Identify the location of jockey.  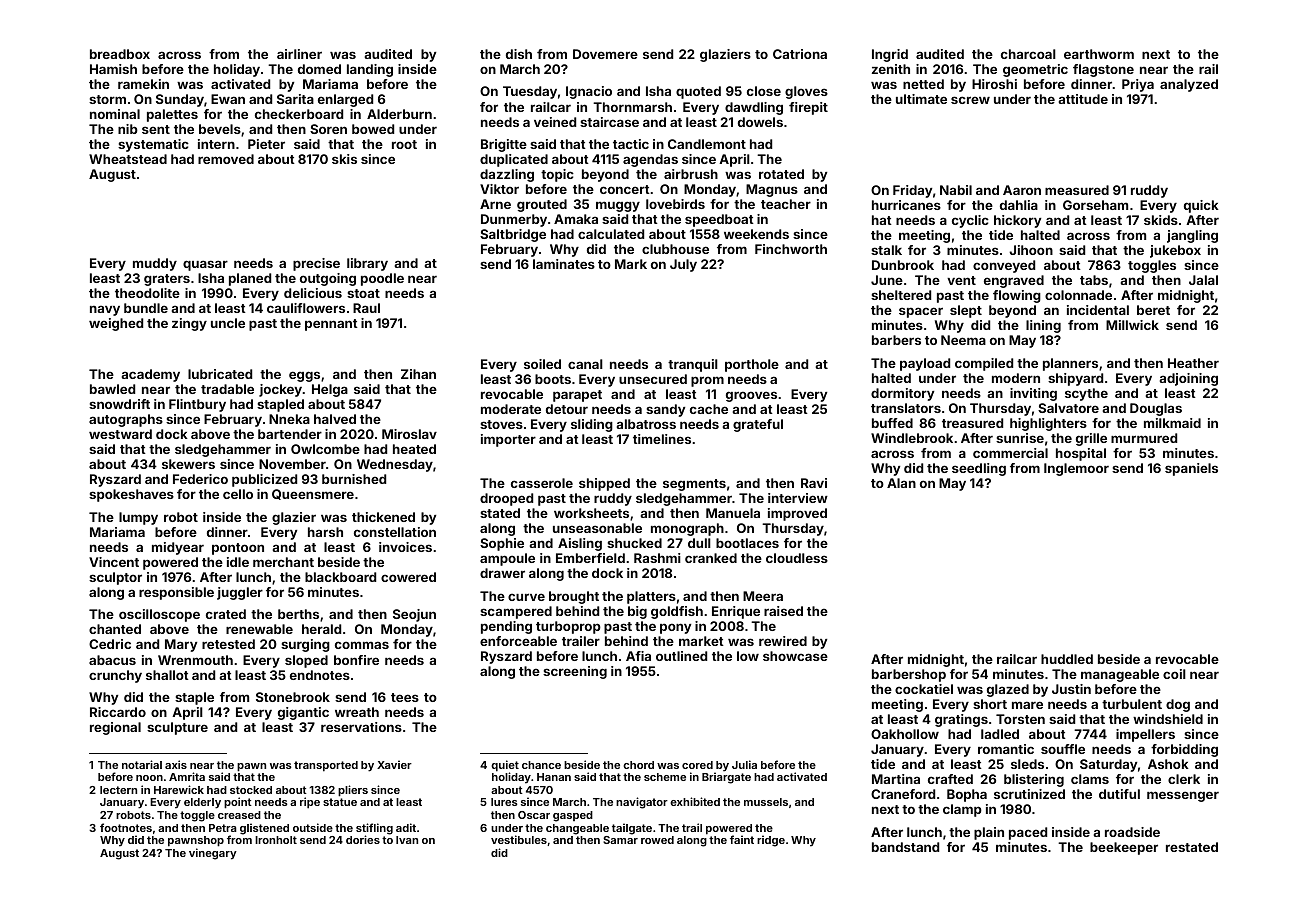
(280, 390).
